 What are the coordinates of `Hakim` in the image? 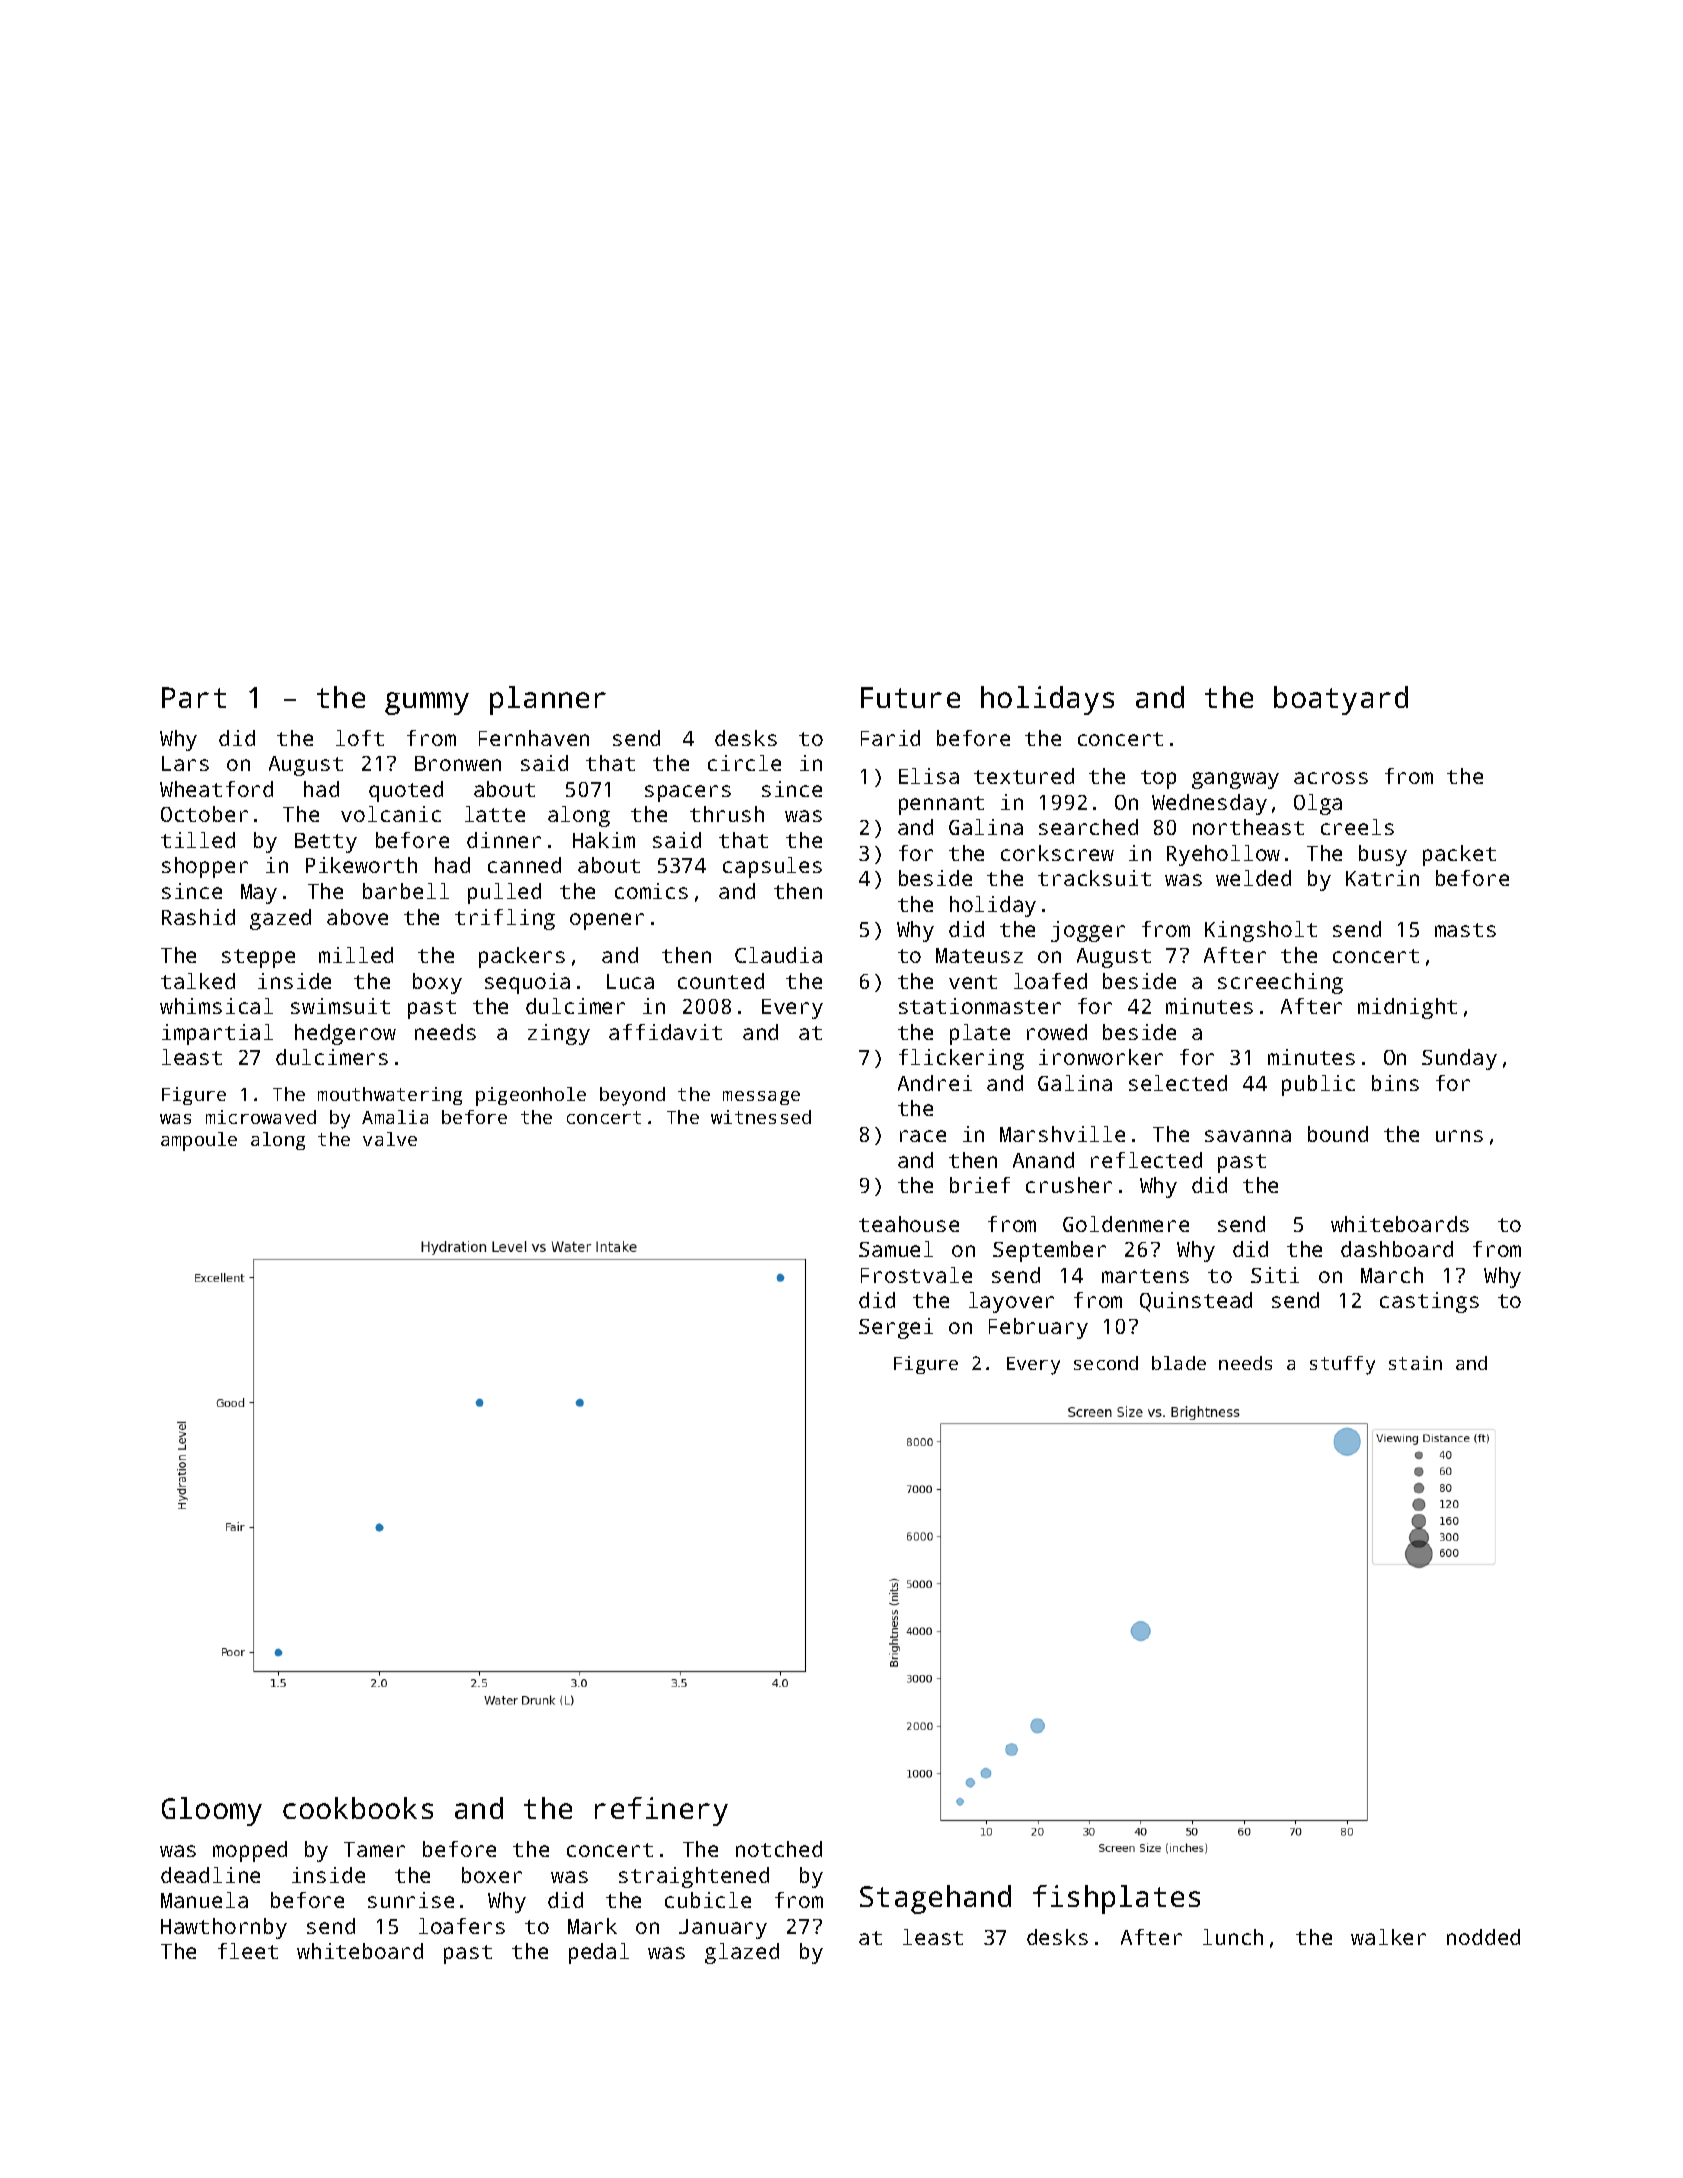 It's located at (604, 840).
